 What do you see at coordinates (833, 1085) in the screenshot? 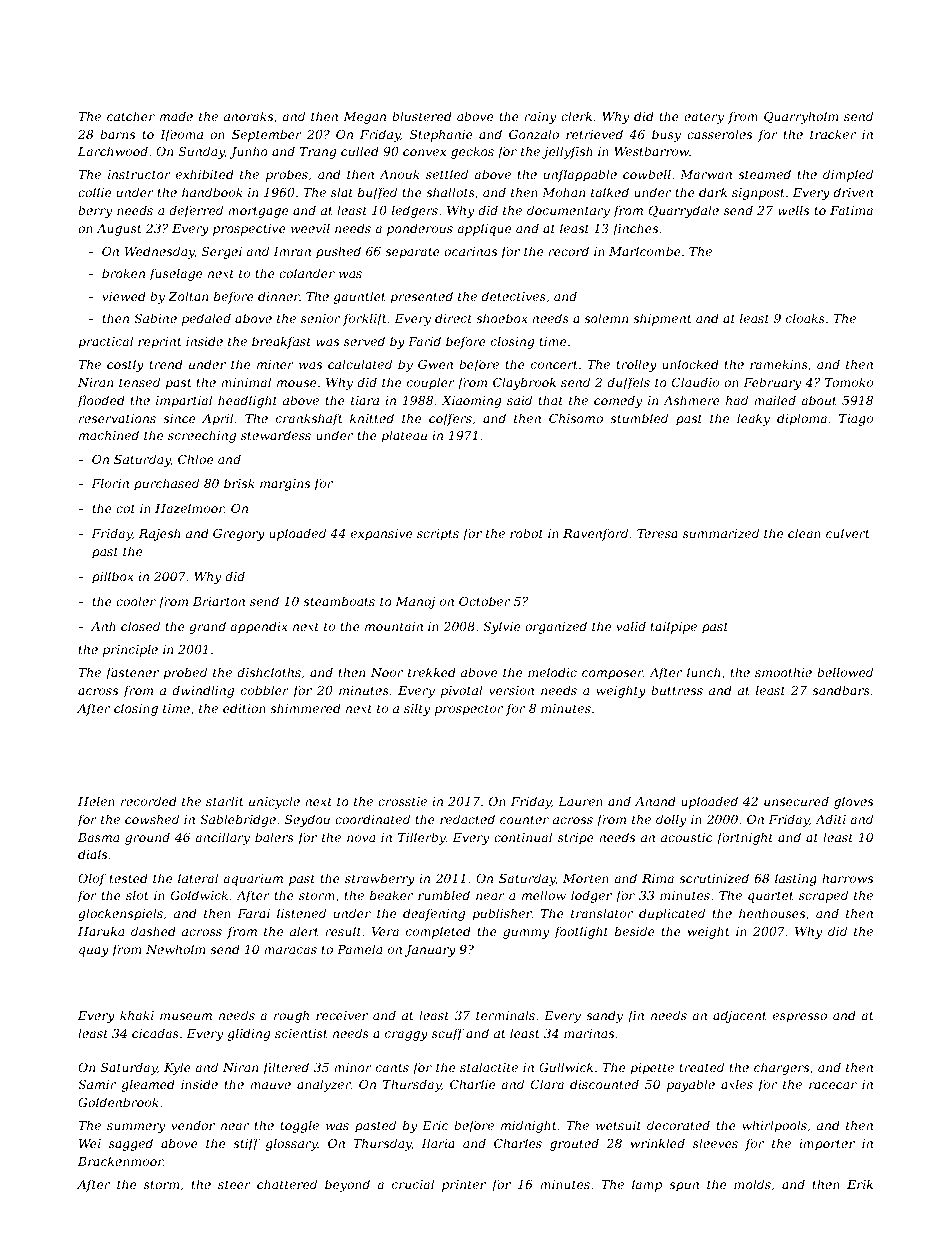
I see `racecar` at bounding box center [833, 1085].
